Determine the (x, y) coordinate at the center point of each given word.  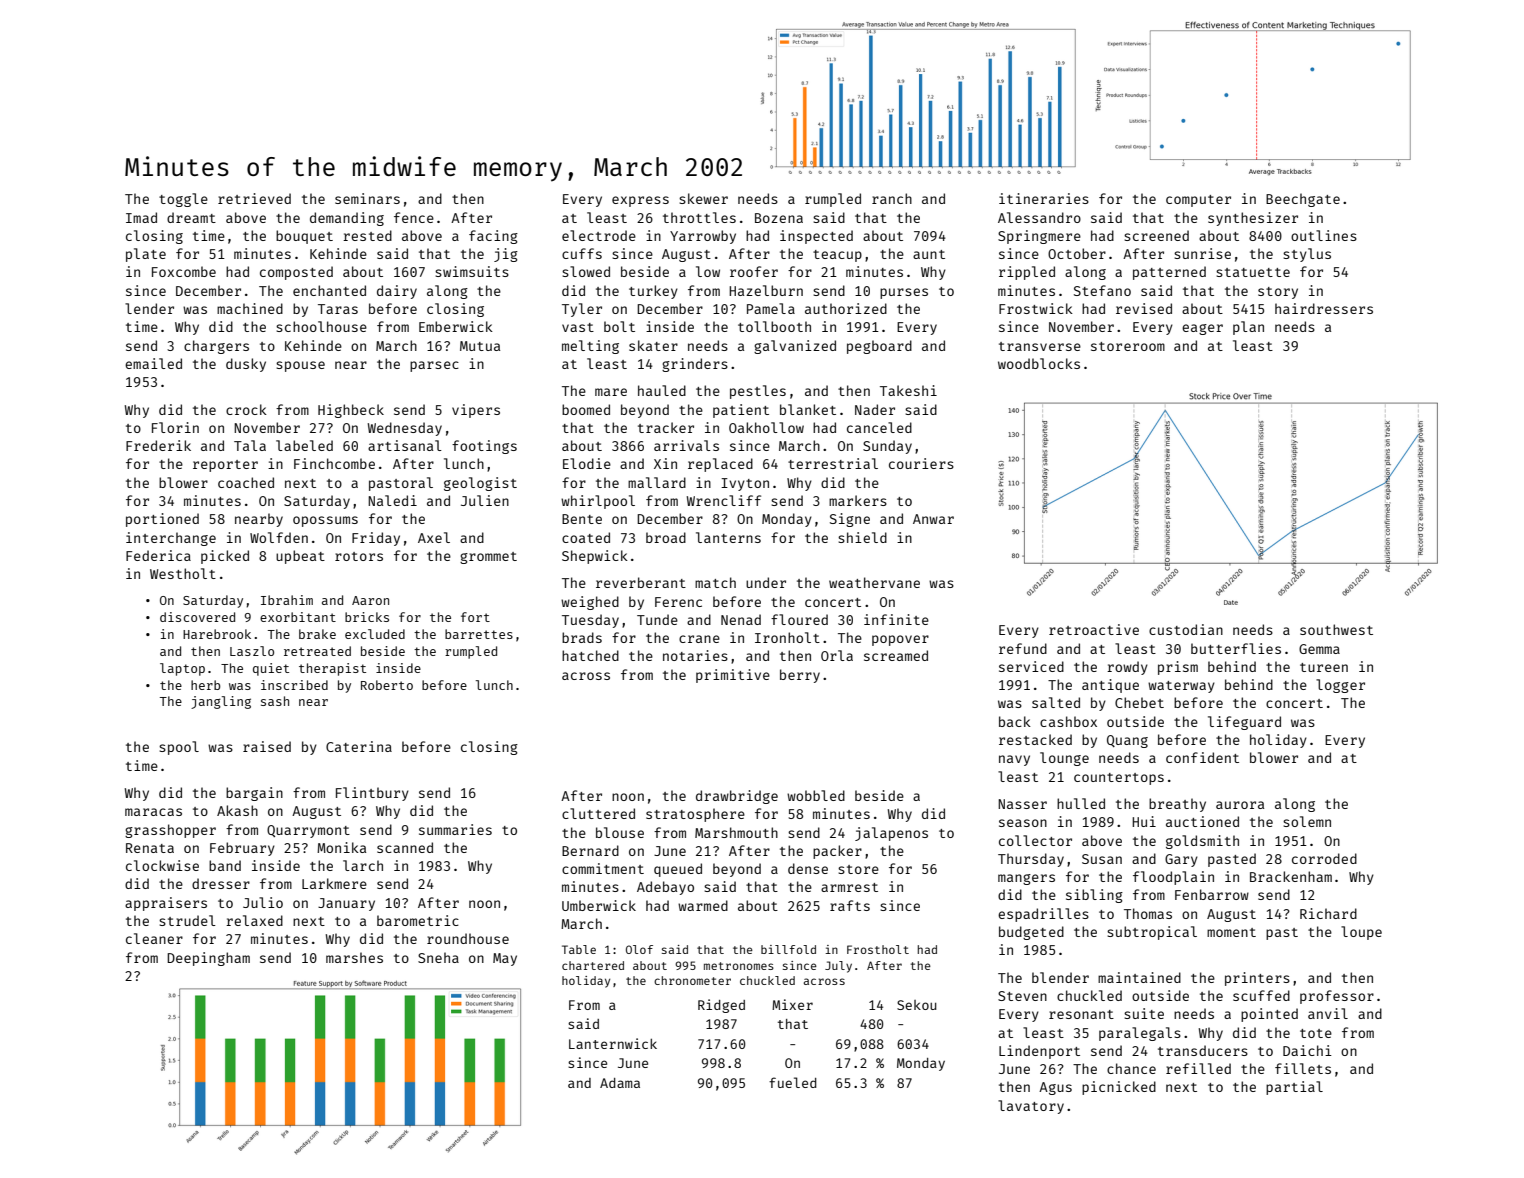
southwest (1336, 629)
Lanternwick (613, 1043)
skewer (703, 198)
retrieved (254, 198)
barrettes (479, 634)
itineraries (1044, 198)
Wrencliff (724, 500)
